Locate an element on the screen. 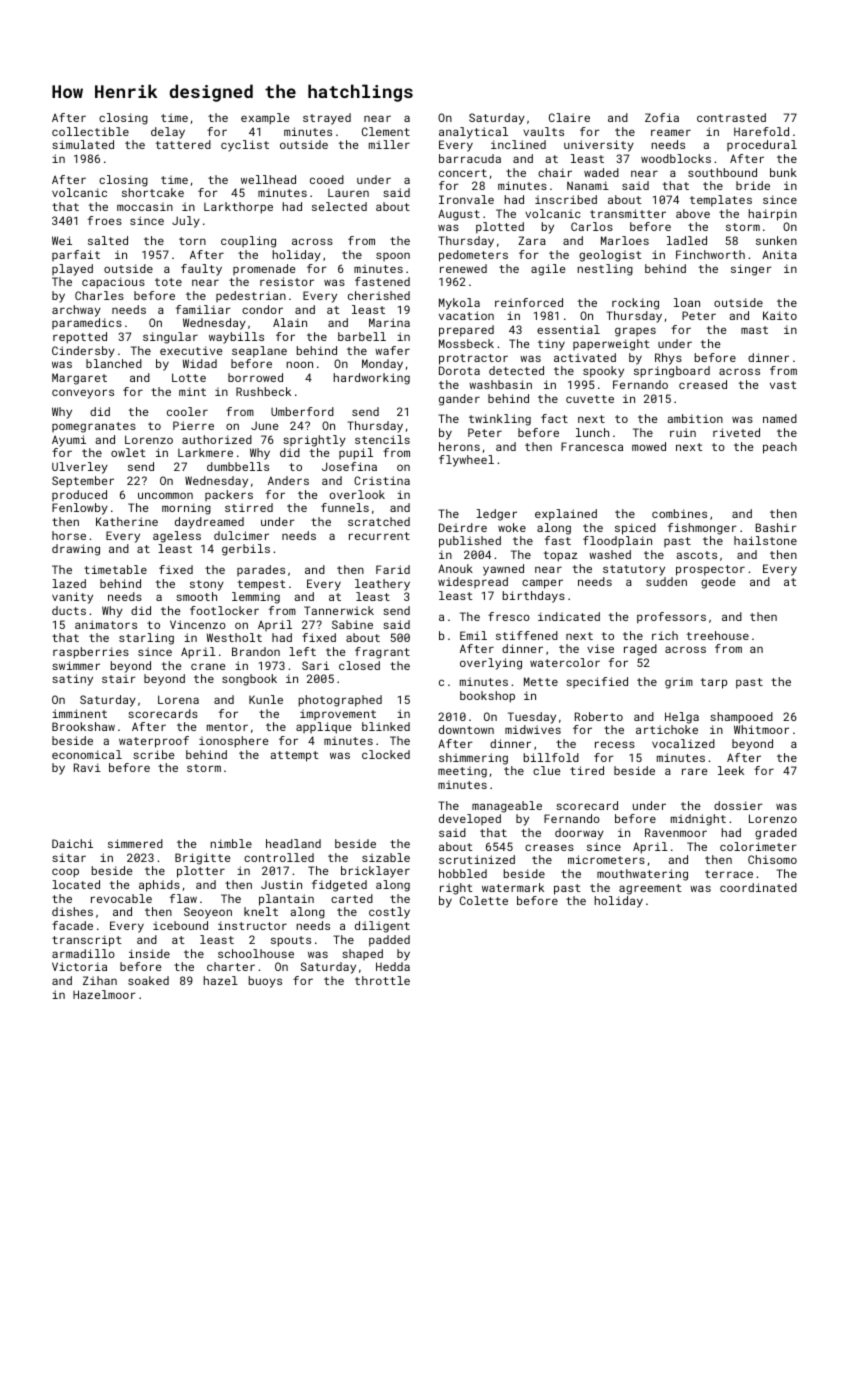 The width and height of the screenshot is (849, 1400). delay is located at coordinates (168, 133).
